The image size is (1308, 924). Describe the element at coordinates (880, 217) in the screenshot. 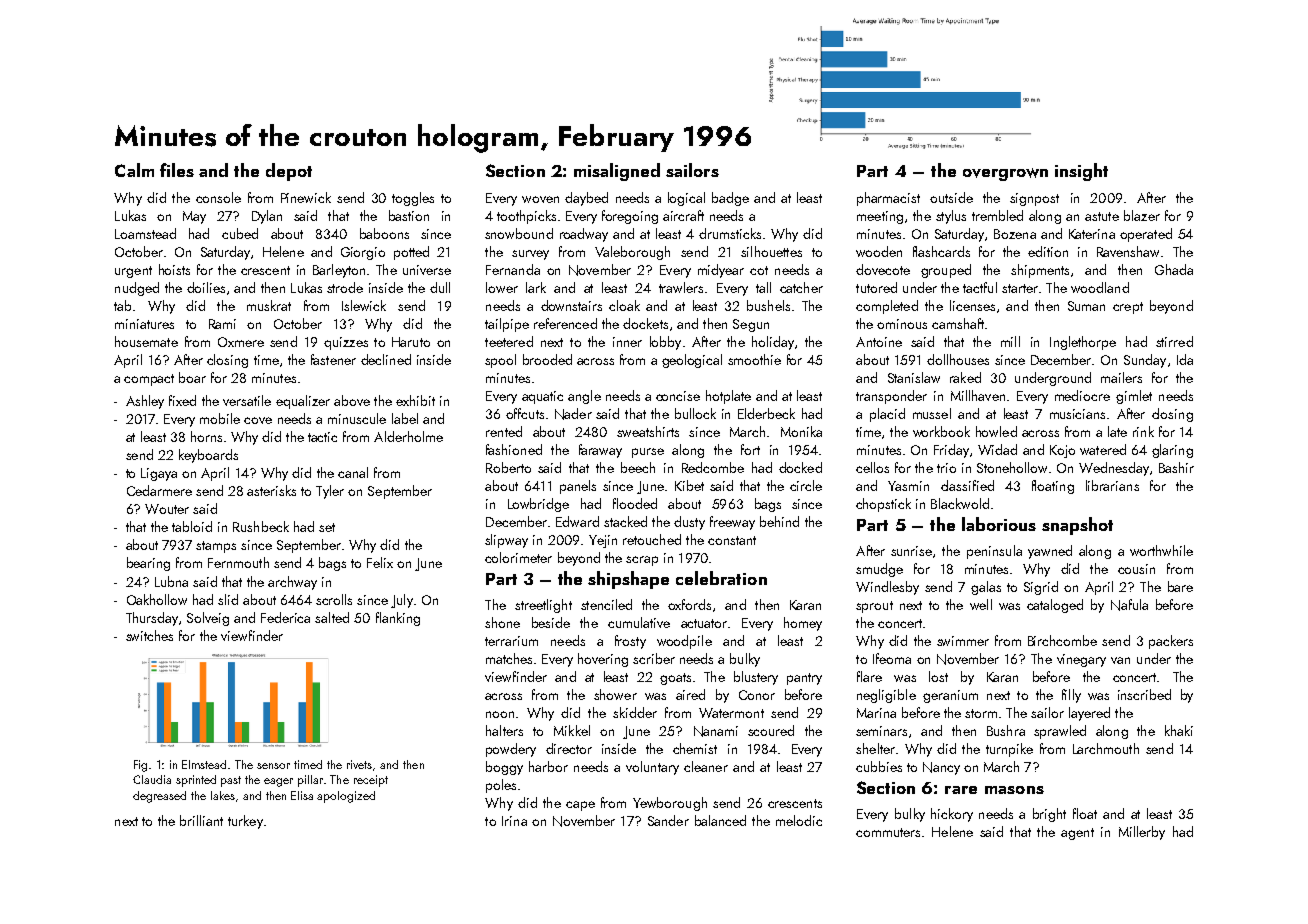

I see `meeting` at that location.
